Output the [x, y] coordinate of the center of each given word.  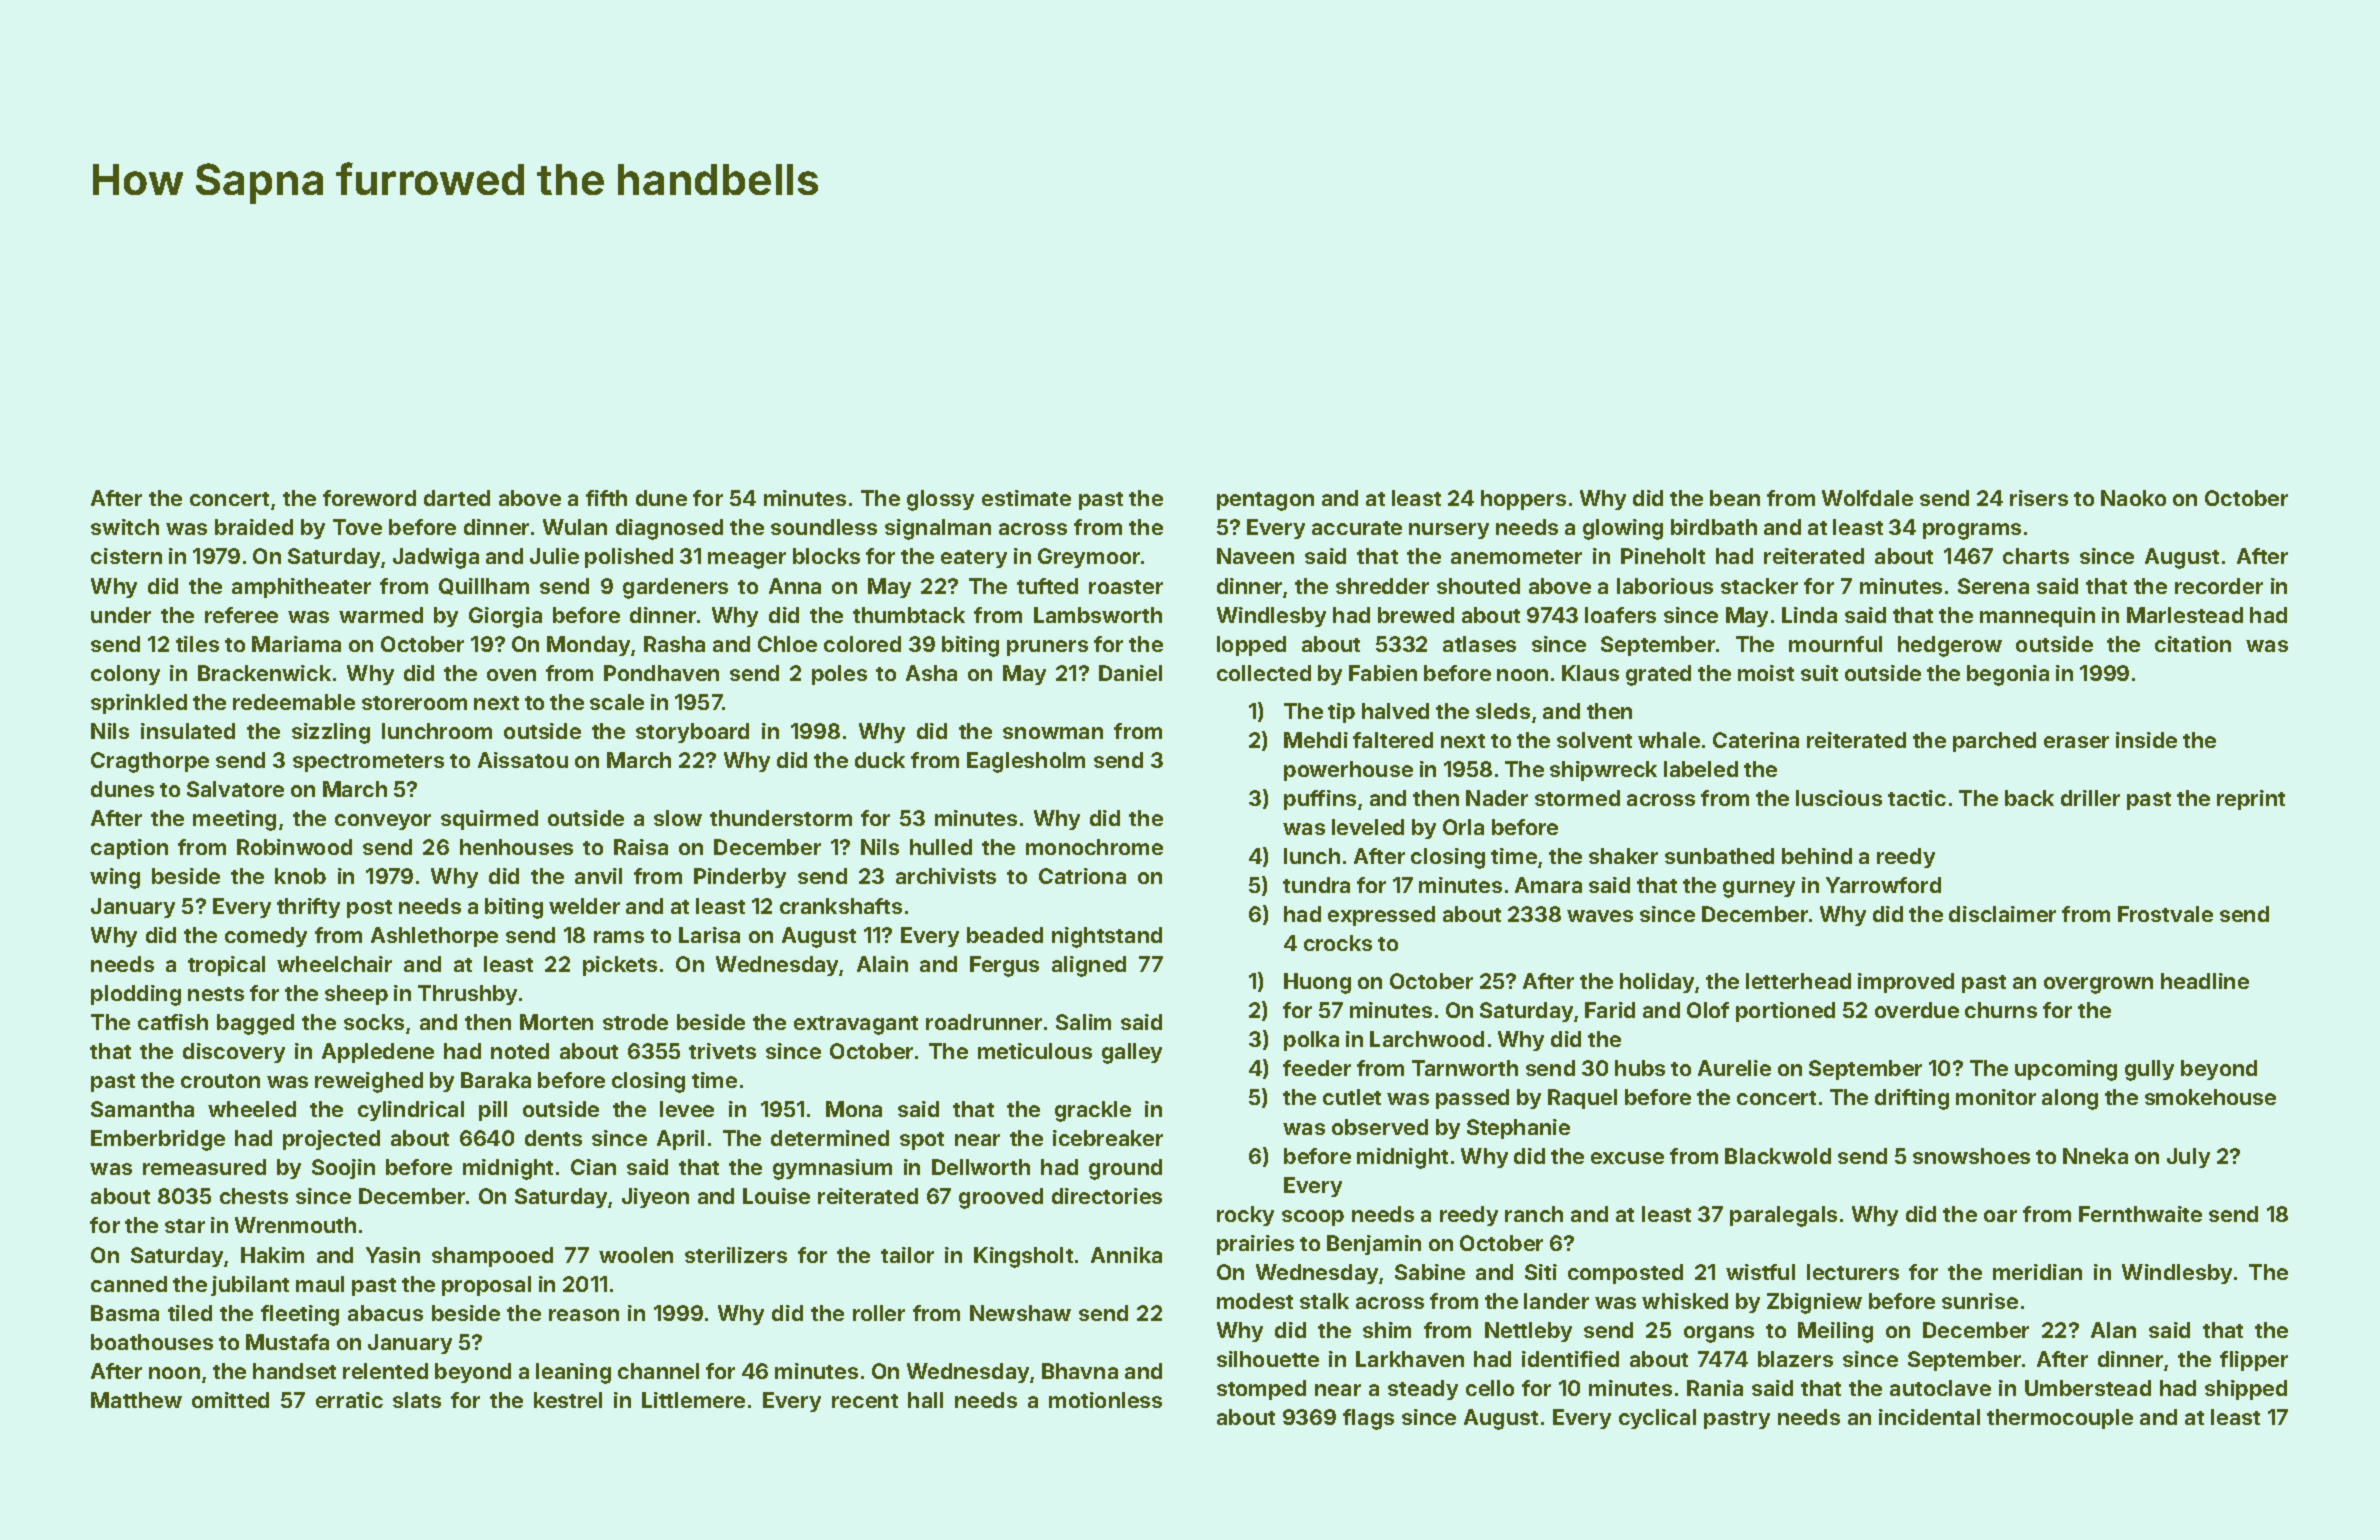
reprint [2251, 800]
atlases [1479, 644]
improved [1906, 983]
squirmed [489, 820]
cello [1490, 1388]
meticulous [1035, 1051]
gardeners [675, 588]
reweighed [369, 1082]
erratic [349, 1400]
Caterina [1756, 740]
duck [880, 760]
